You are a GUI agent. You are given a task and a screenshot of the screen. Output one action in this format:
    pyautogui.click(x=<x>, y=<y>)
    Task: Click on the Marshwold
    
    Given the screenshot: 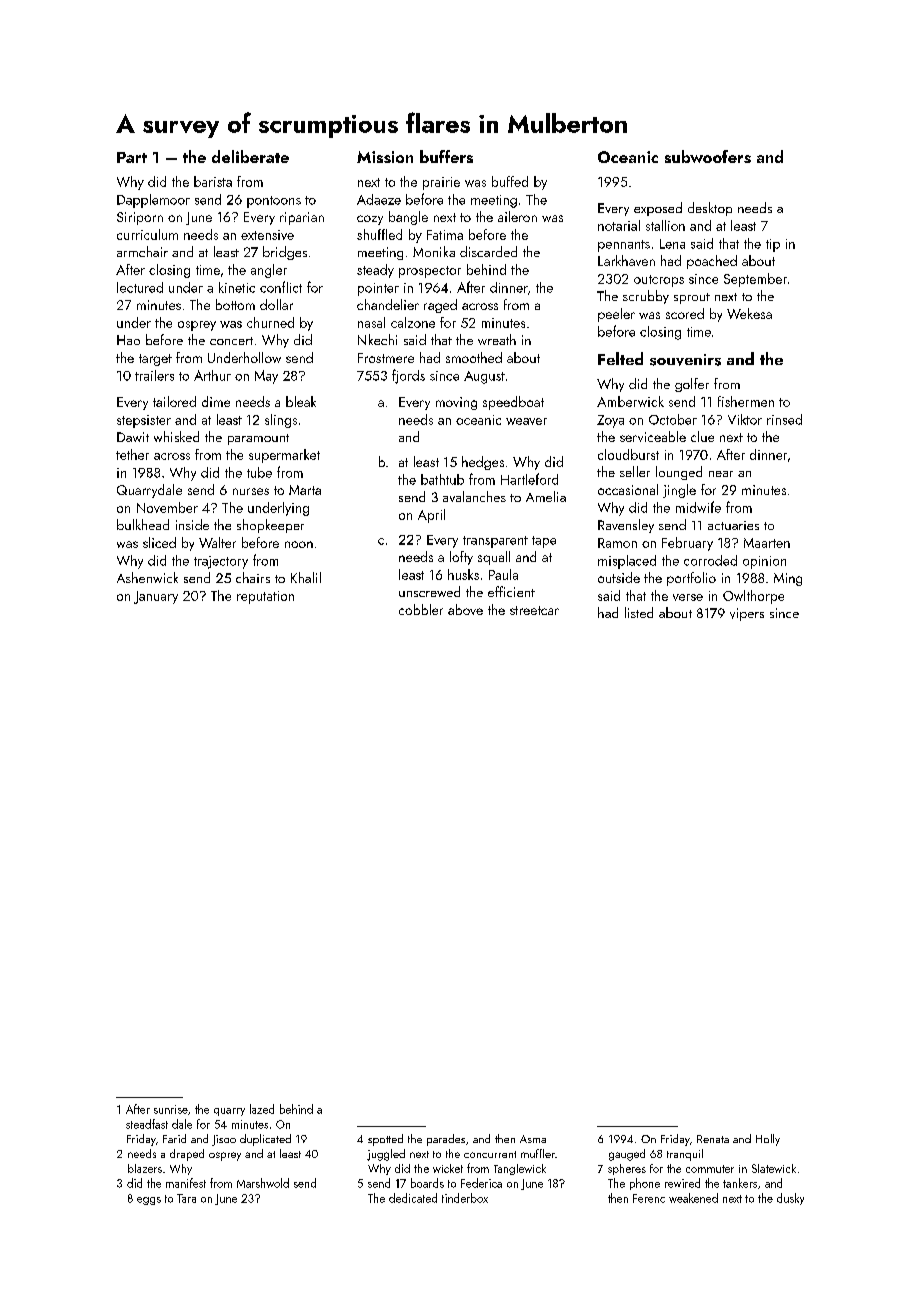 What is the action you would take?
    pyautogui.click(x=263, y=1183)
